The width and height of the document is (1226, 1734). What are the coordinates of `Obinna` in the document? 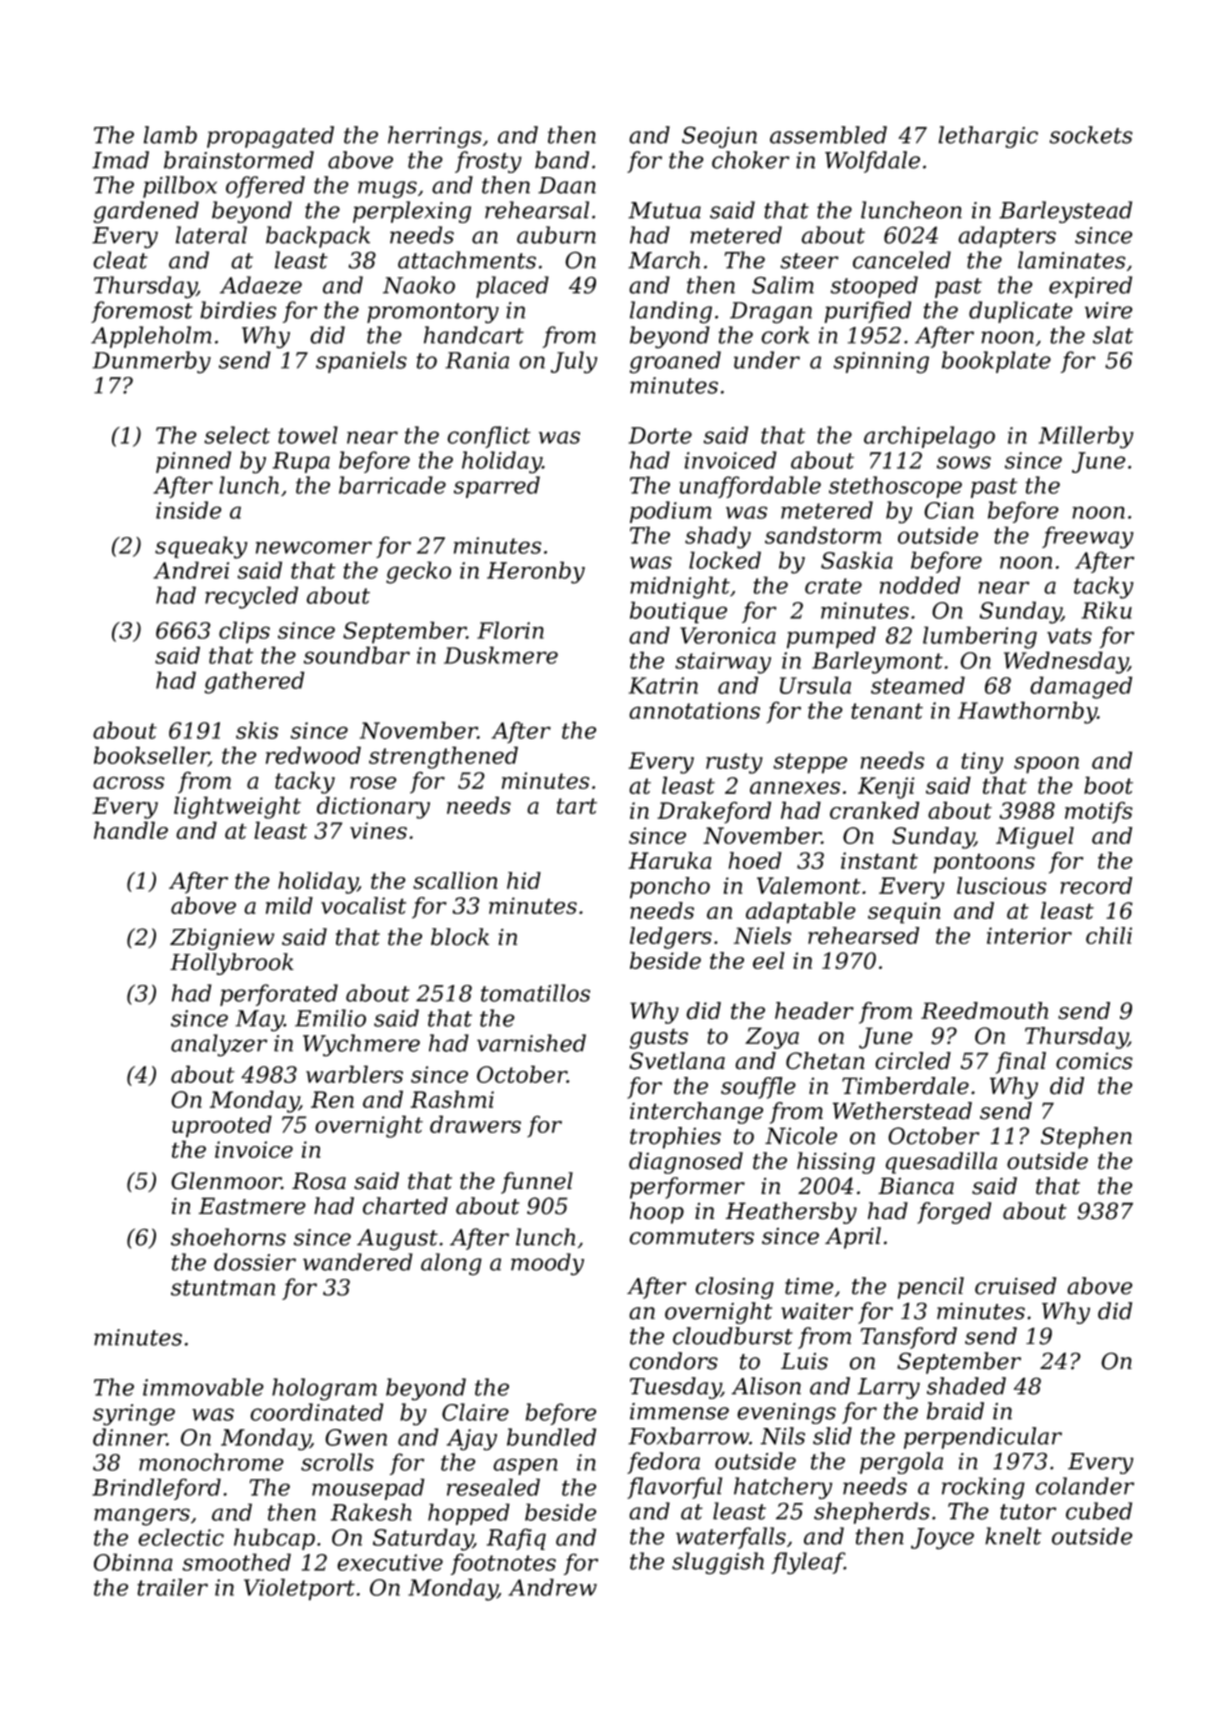 It's located at (133, 1562).
